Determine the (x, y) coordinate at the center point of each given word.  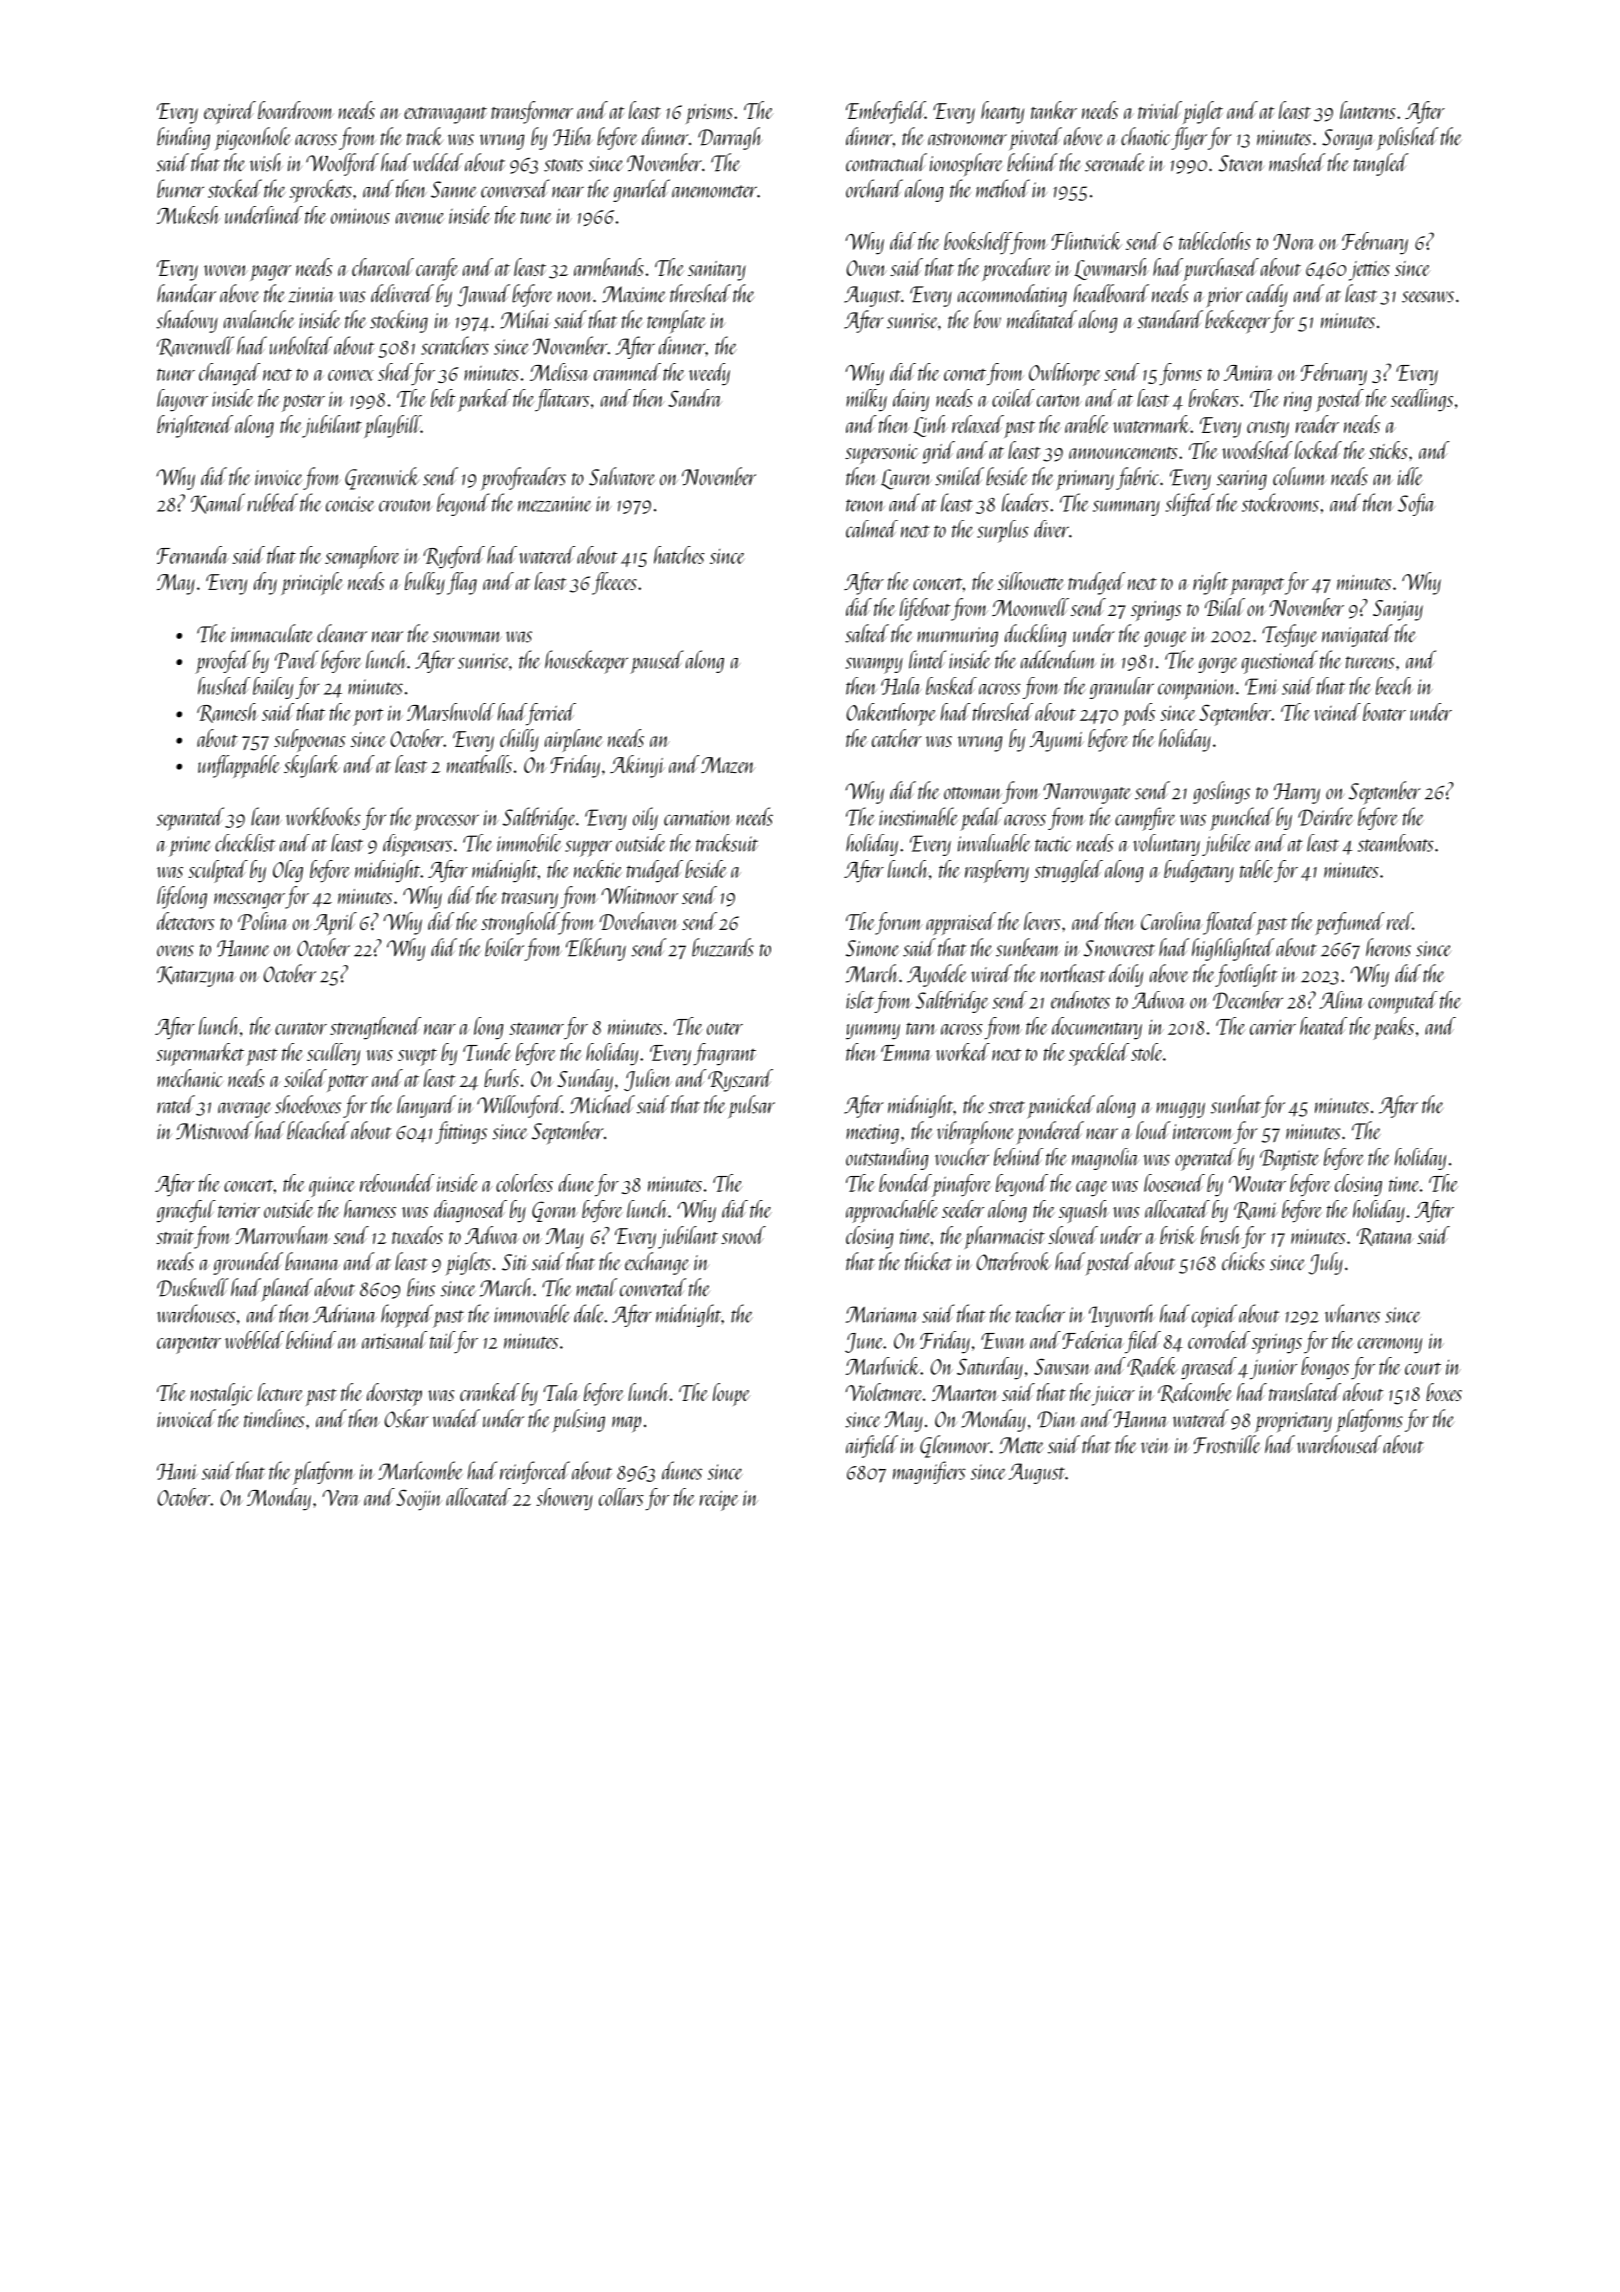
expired (230, 112)
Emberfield (885, 112)
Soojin (419, 1500)
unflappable (239, 766)
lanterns (1368, 110)
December (1248, 1000)
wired (991, 973)
